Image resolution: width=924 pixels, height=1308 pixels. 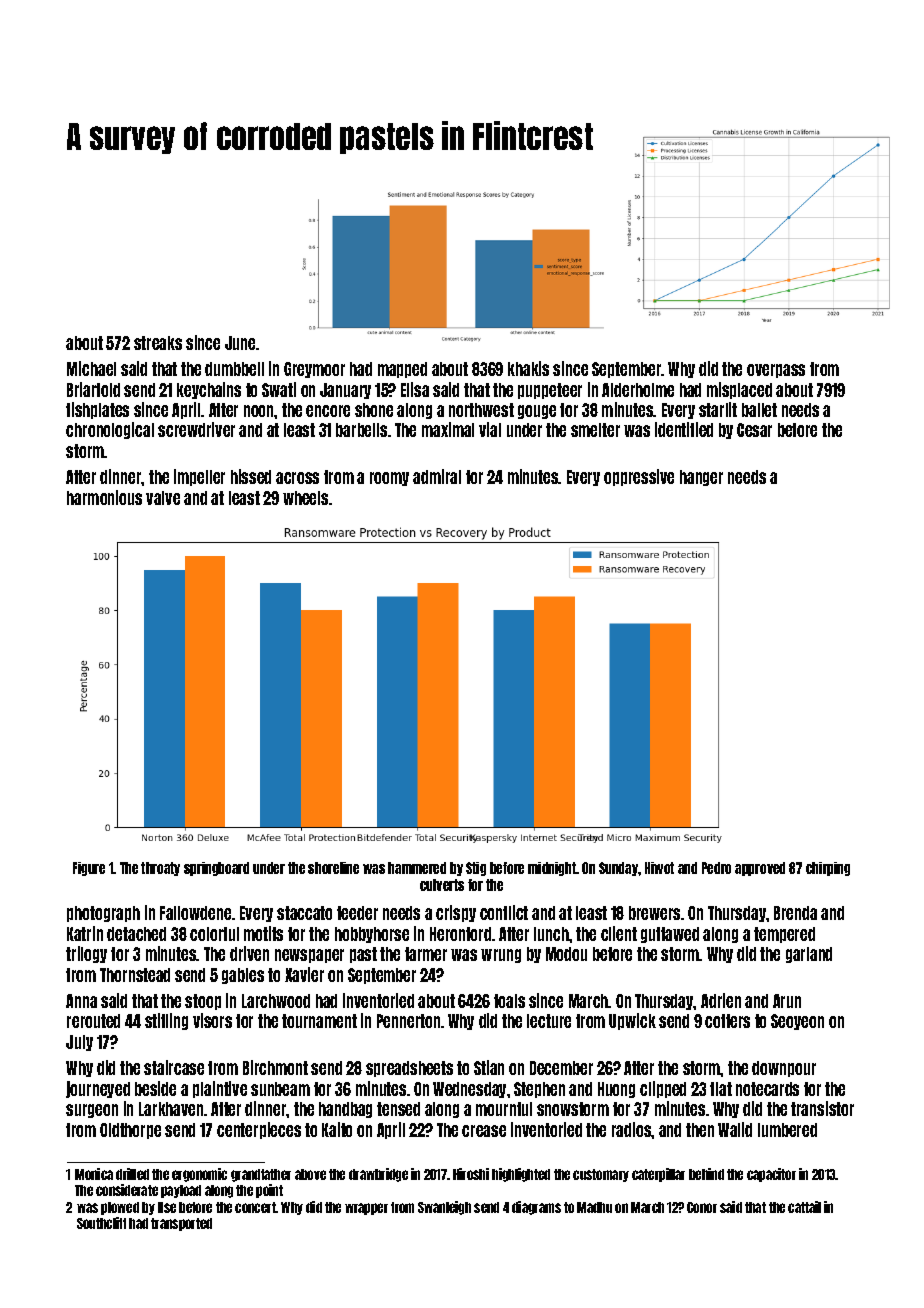 What do you see at coordinates (158, 343) in the screenshot?
I see `streaks` at bounding box center [158, 343].
